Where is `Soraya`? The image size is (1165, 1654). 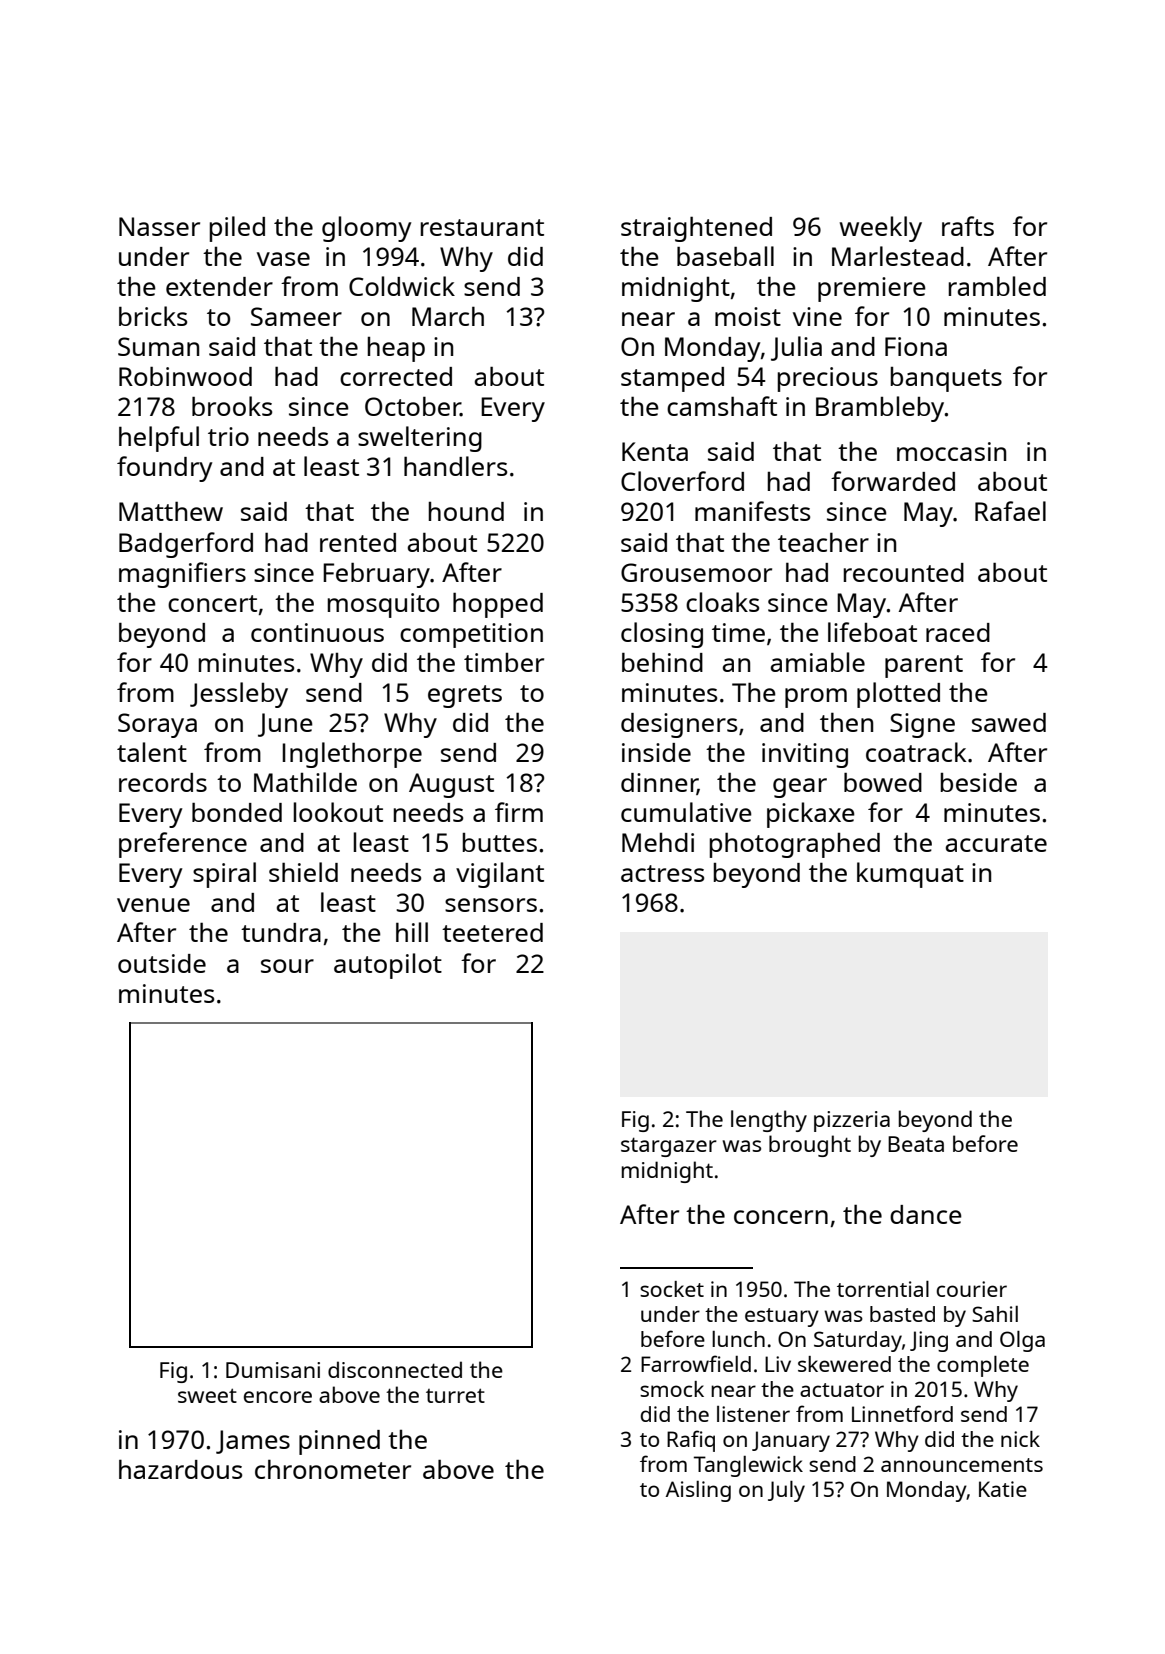
Soraya is located at coordinates (157, 725).
